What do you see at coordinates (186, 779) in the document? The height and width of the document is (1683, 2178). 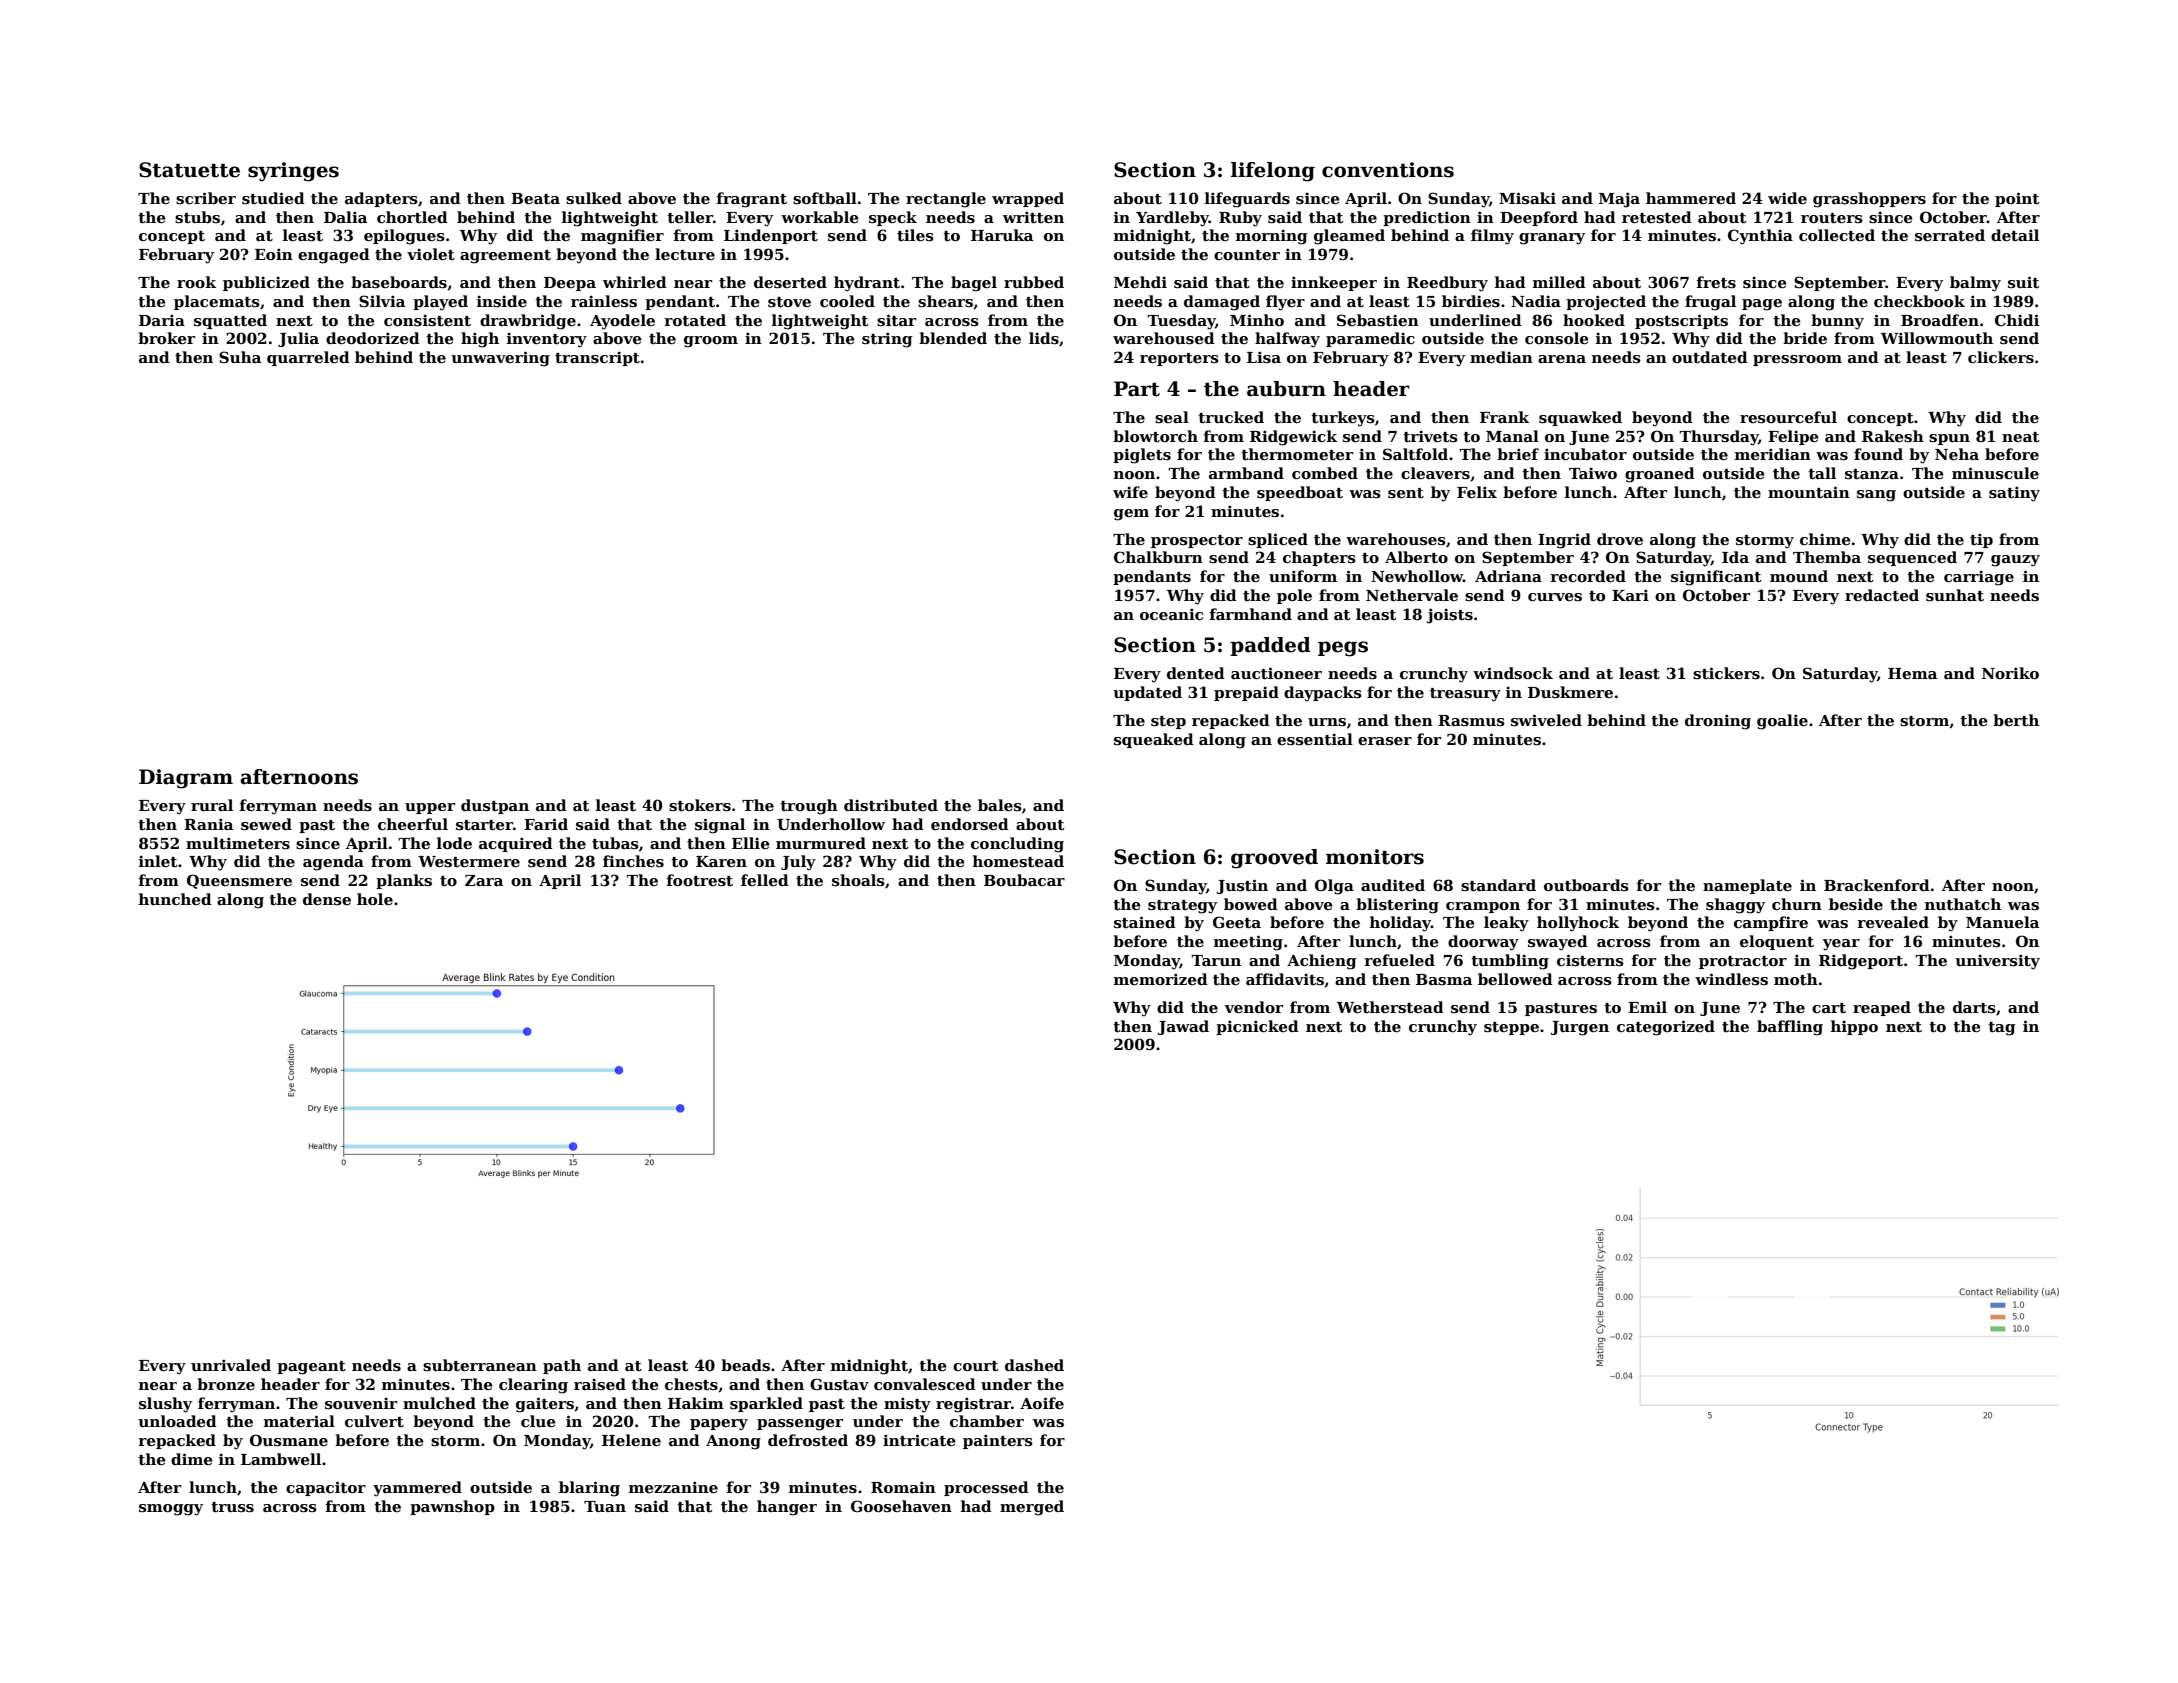 I see `Diagram` at bounding box center [186, 779].
